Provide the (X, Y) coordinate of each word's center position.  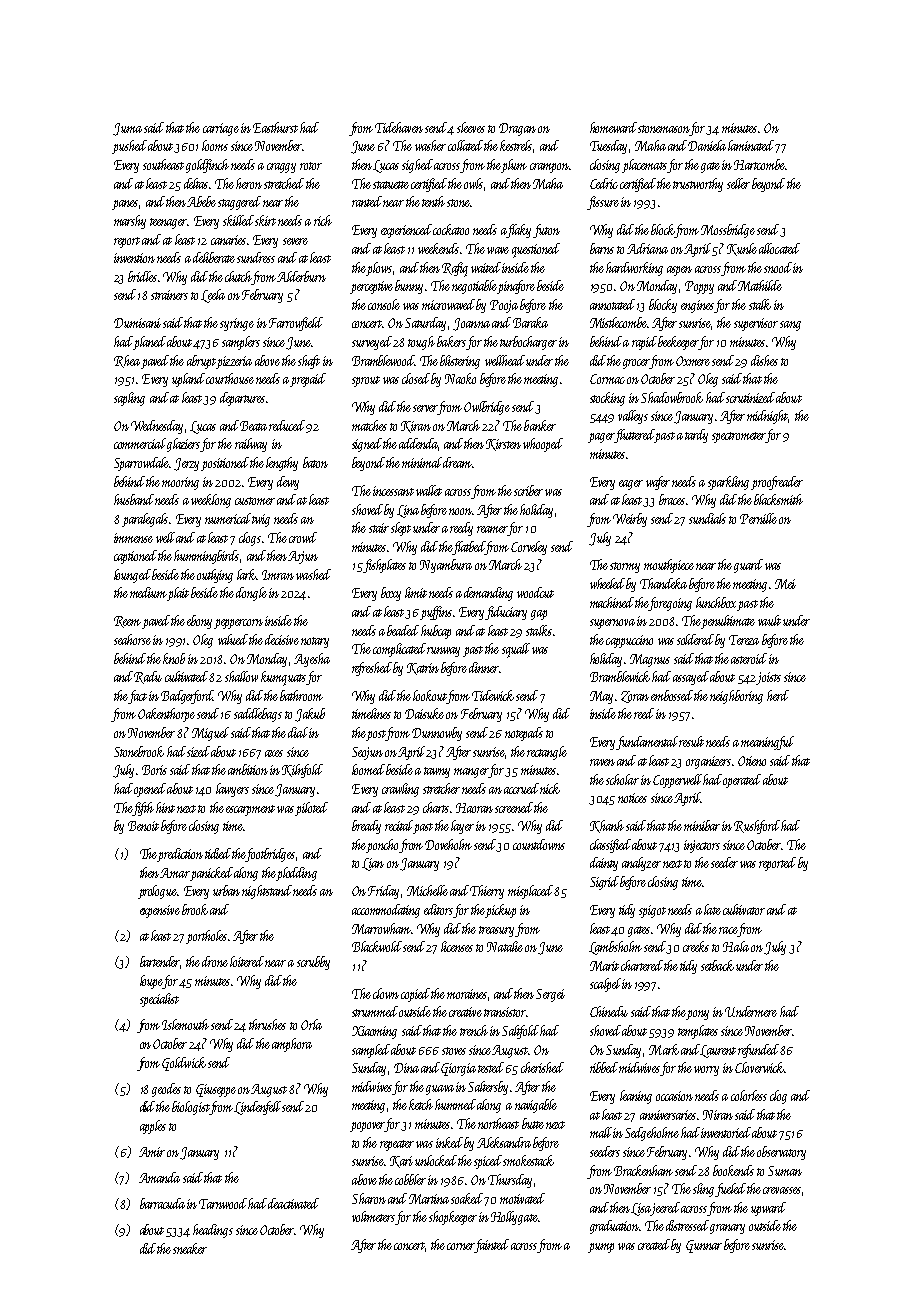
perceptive (371, 287)
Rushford (757, 827)
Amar (175, 873)
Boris (154, 770)
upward (768, 1209)
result (691, 741)
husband (134, 499)
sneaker (190, 1248)
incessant (393, 491)
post (376, 735)
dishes (764, 360)
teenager (169, 223)
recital (399, 825)
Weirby (630, 520)
